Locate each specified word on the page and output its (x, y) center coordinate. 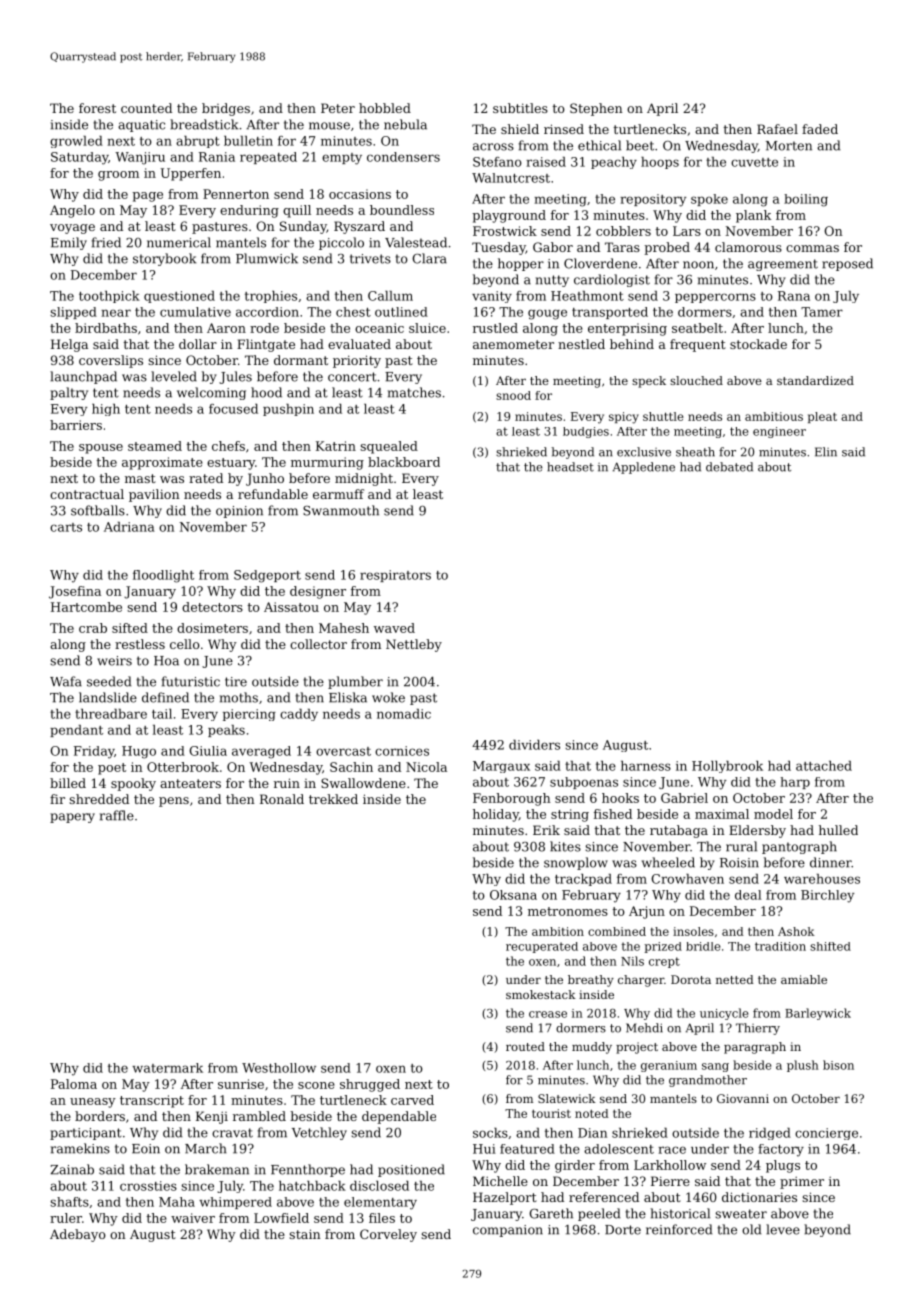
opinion (239, 512)
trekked (333, 799)
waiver (193, 1218)
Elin (826, 452)
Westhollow (279, 1068)
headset (570, 467)
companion (508, 1231)
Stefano (497, 162)
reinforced (679, 1229)
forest (97, 108)
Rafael (777, 129)
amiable (804, 979)
